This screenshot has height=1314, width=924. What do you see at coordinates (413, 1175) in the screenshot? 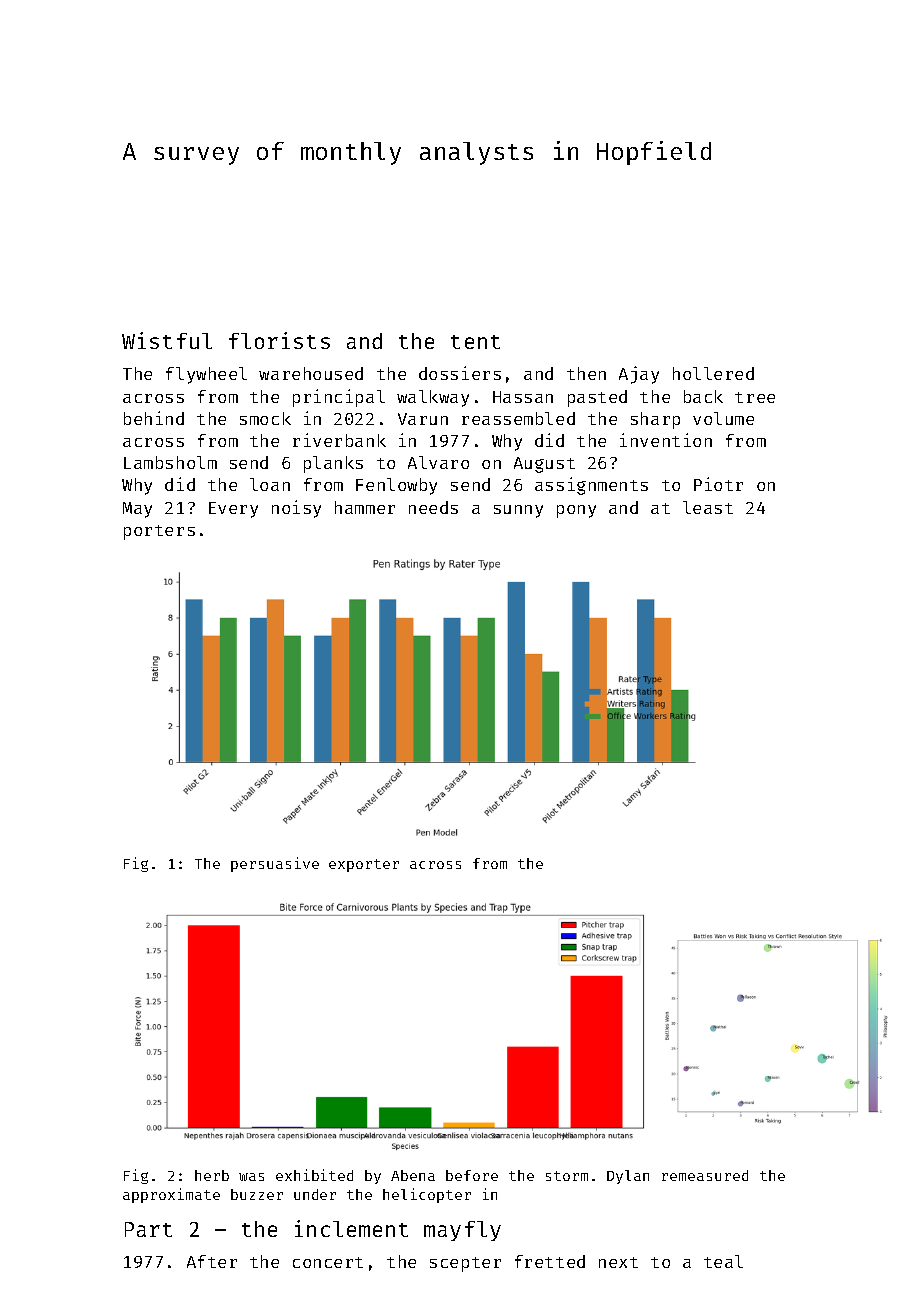
I see `Abena` at bounding box center [413, 1175].
